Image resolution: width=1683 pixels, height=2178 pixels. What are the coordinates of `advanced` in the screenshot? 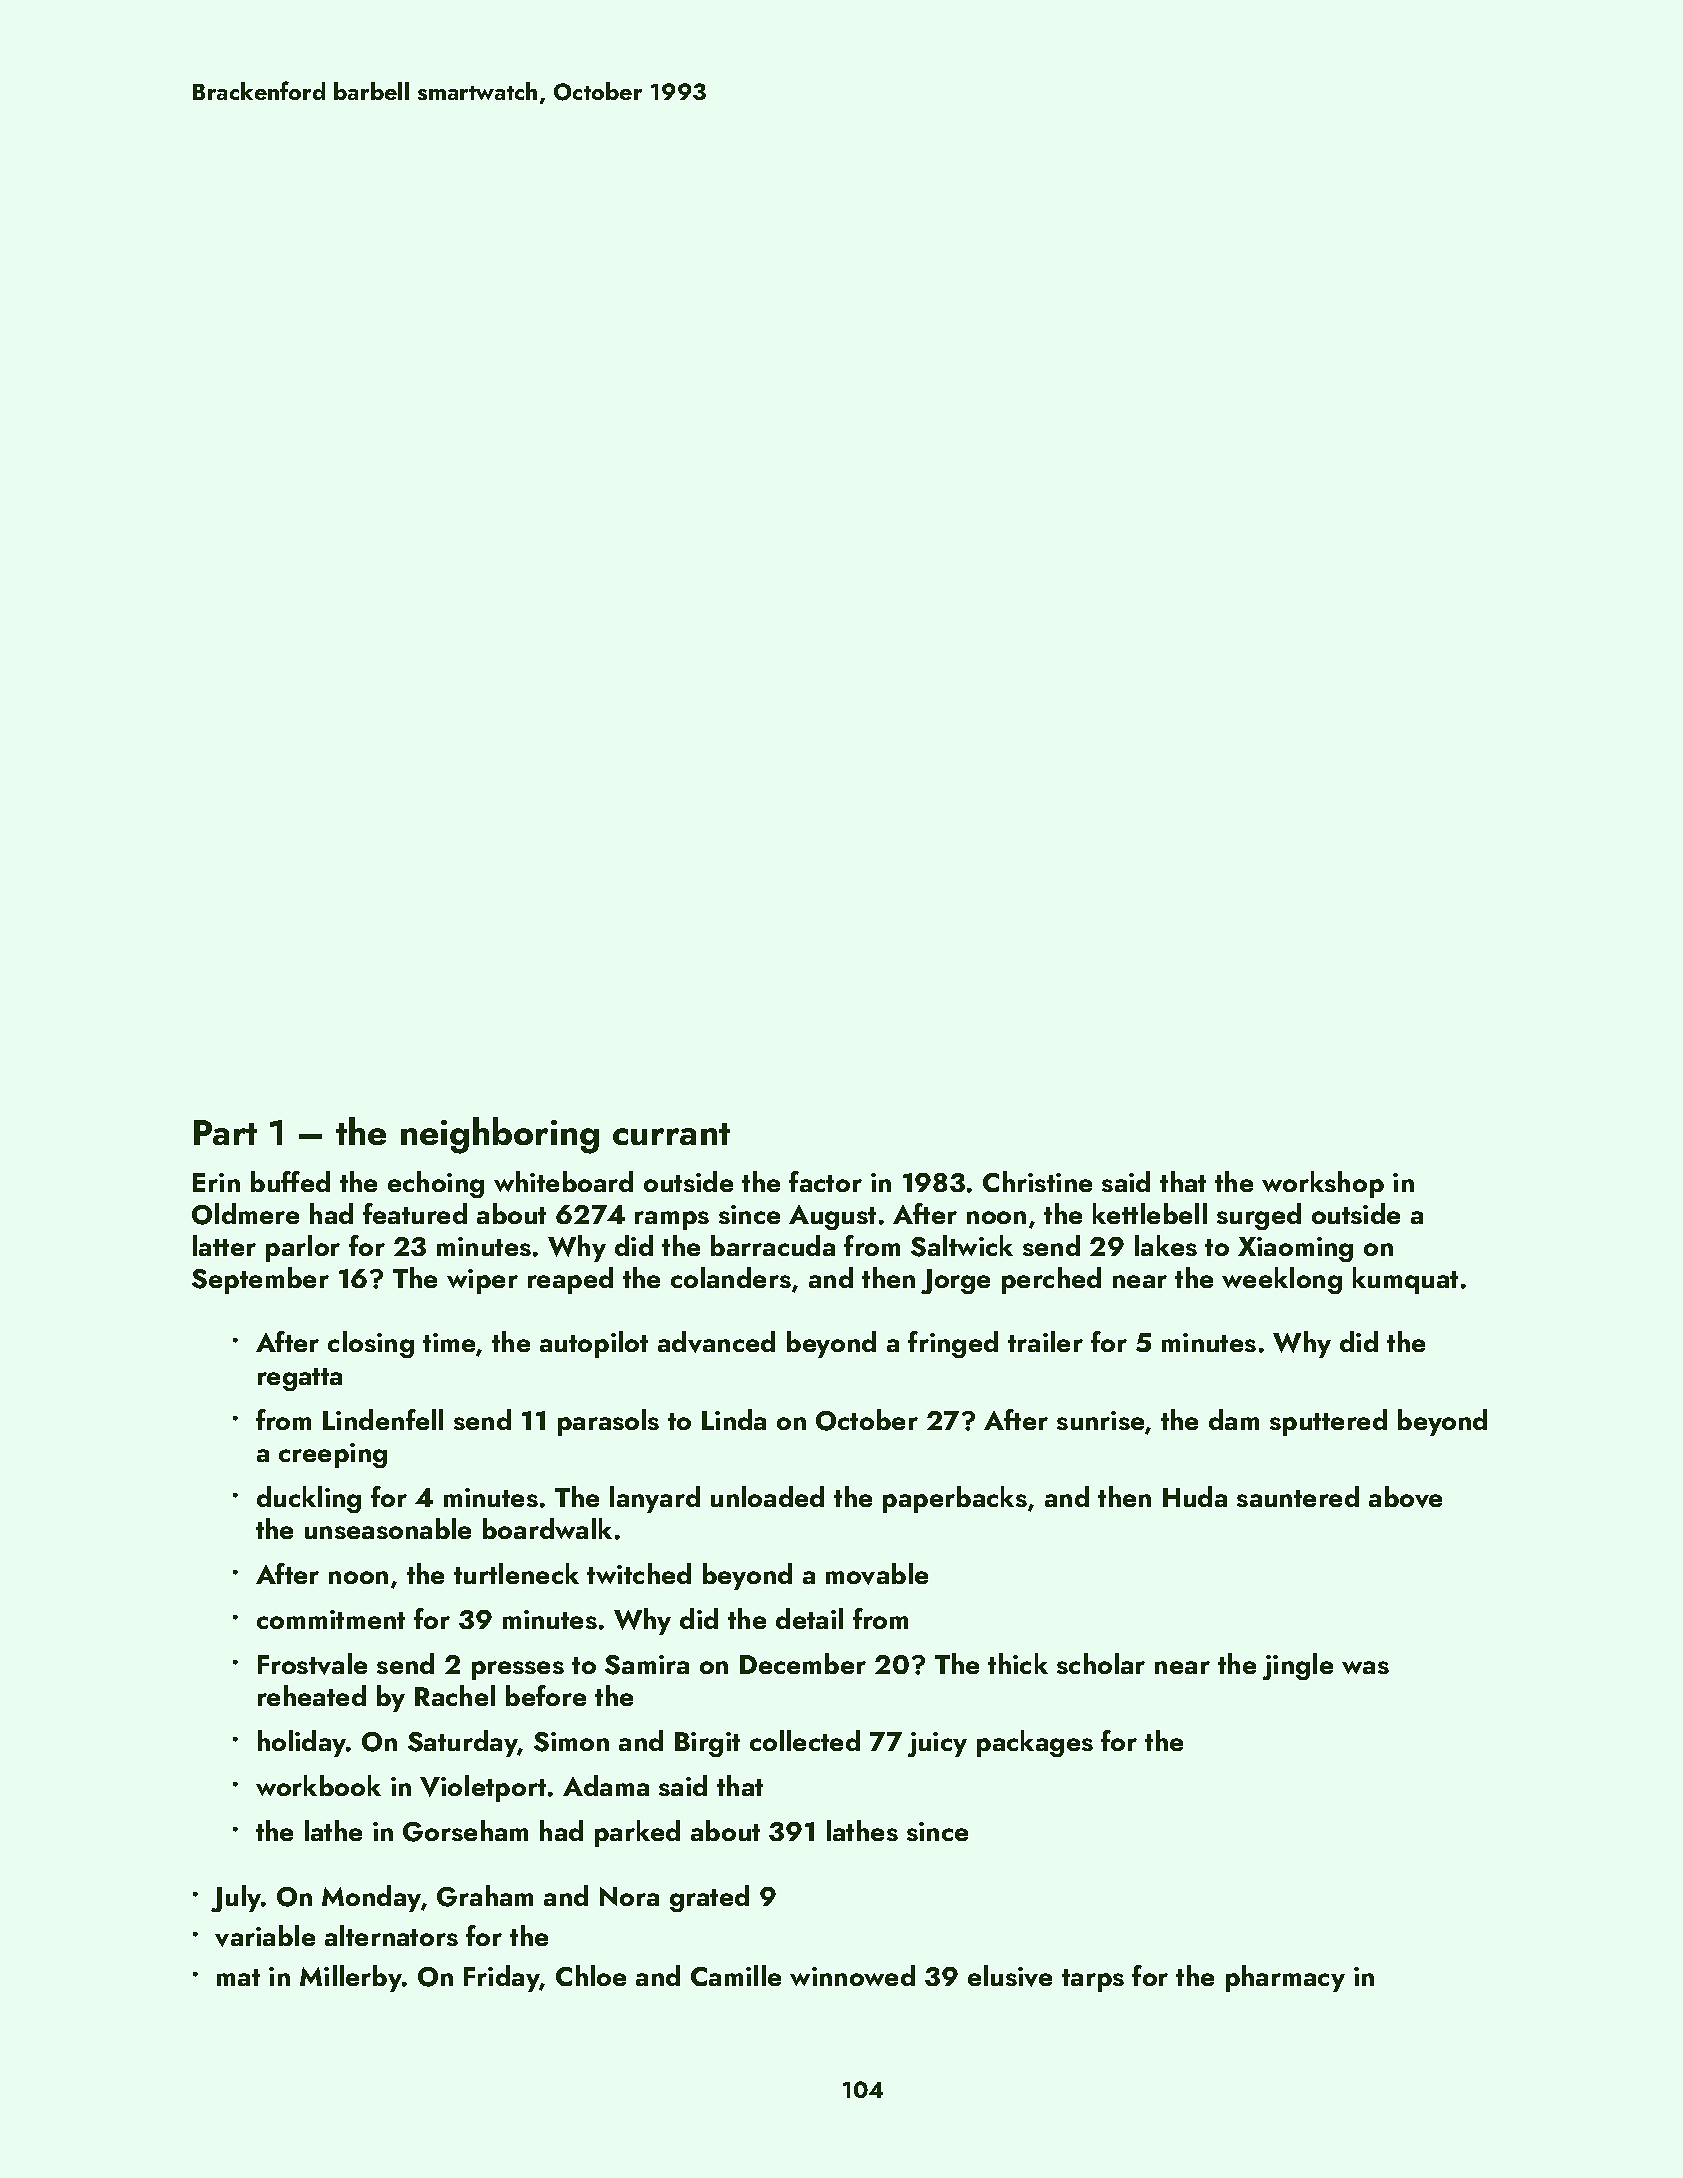 It's located at (716, 1342).
